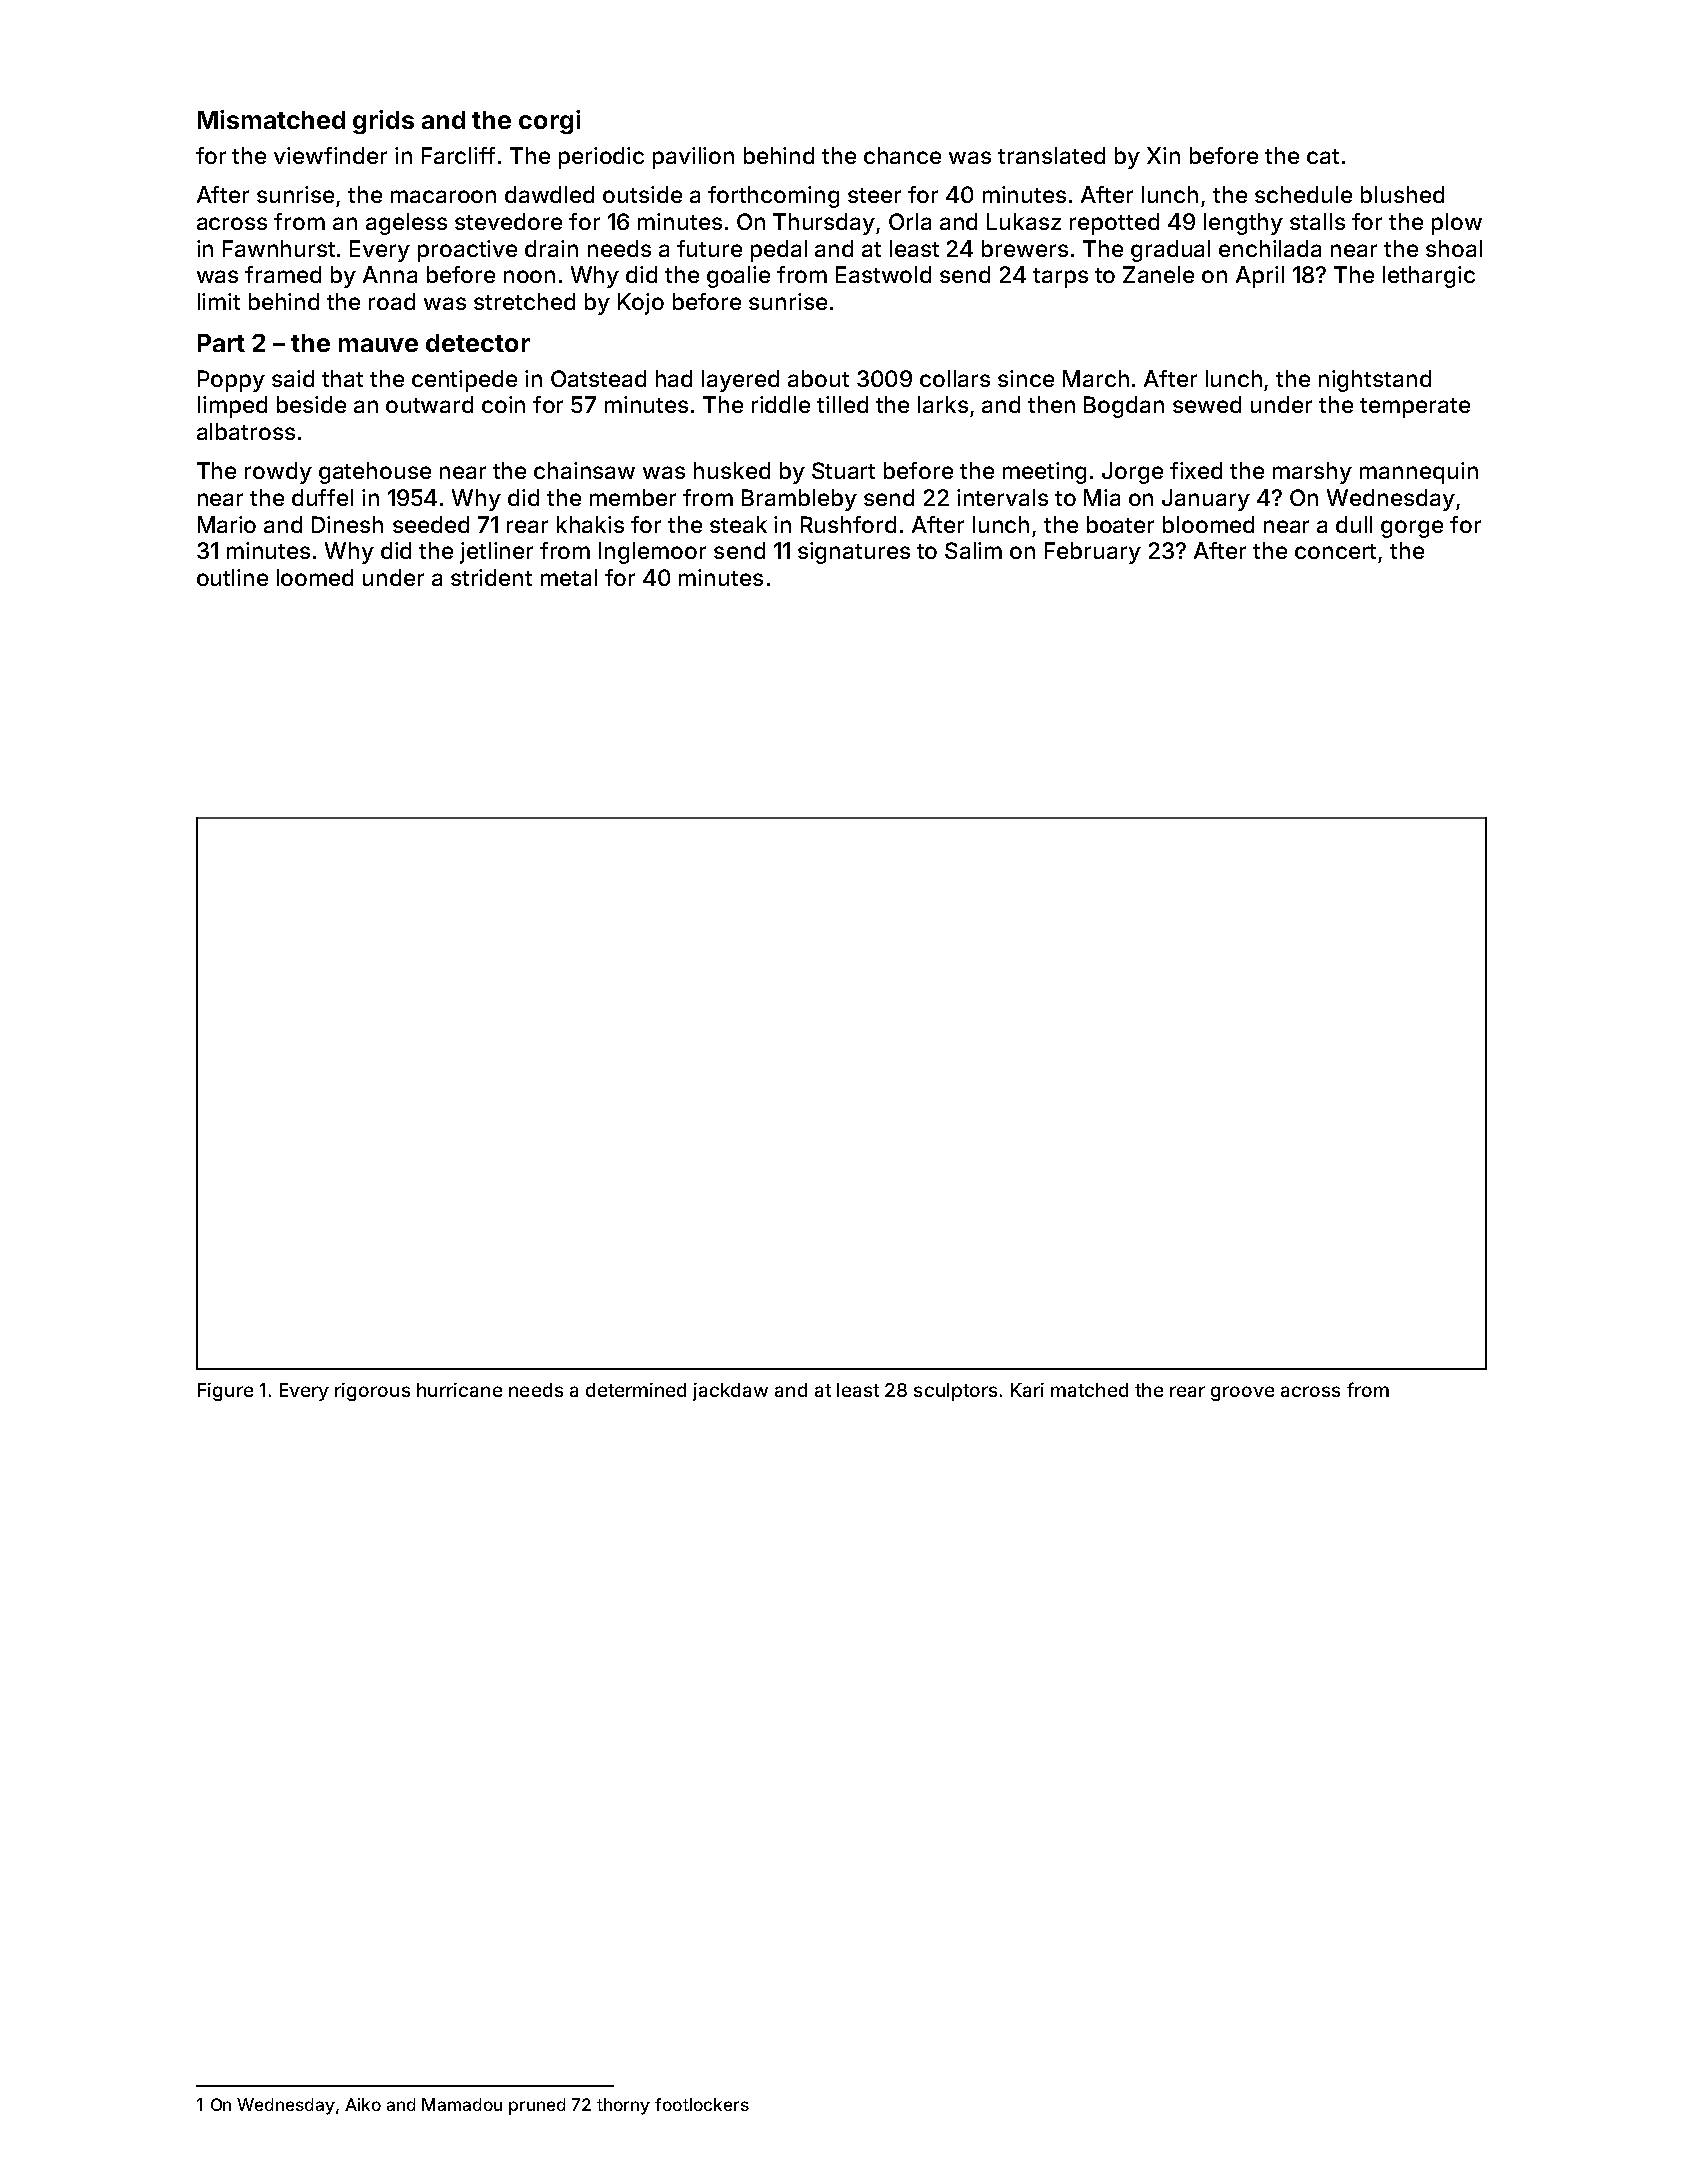  What do you see at coordinates (955, 1392) in the page?
I see `sculptors` at bounding box center [955, 1392].
